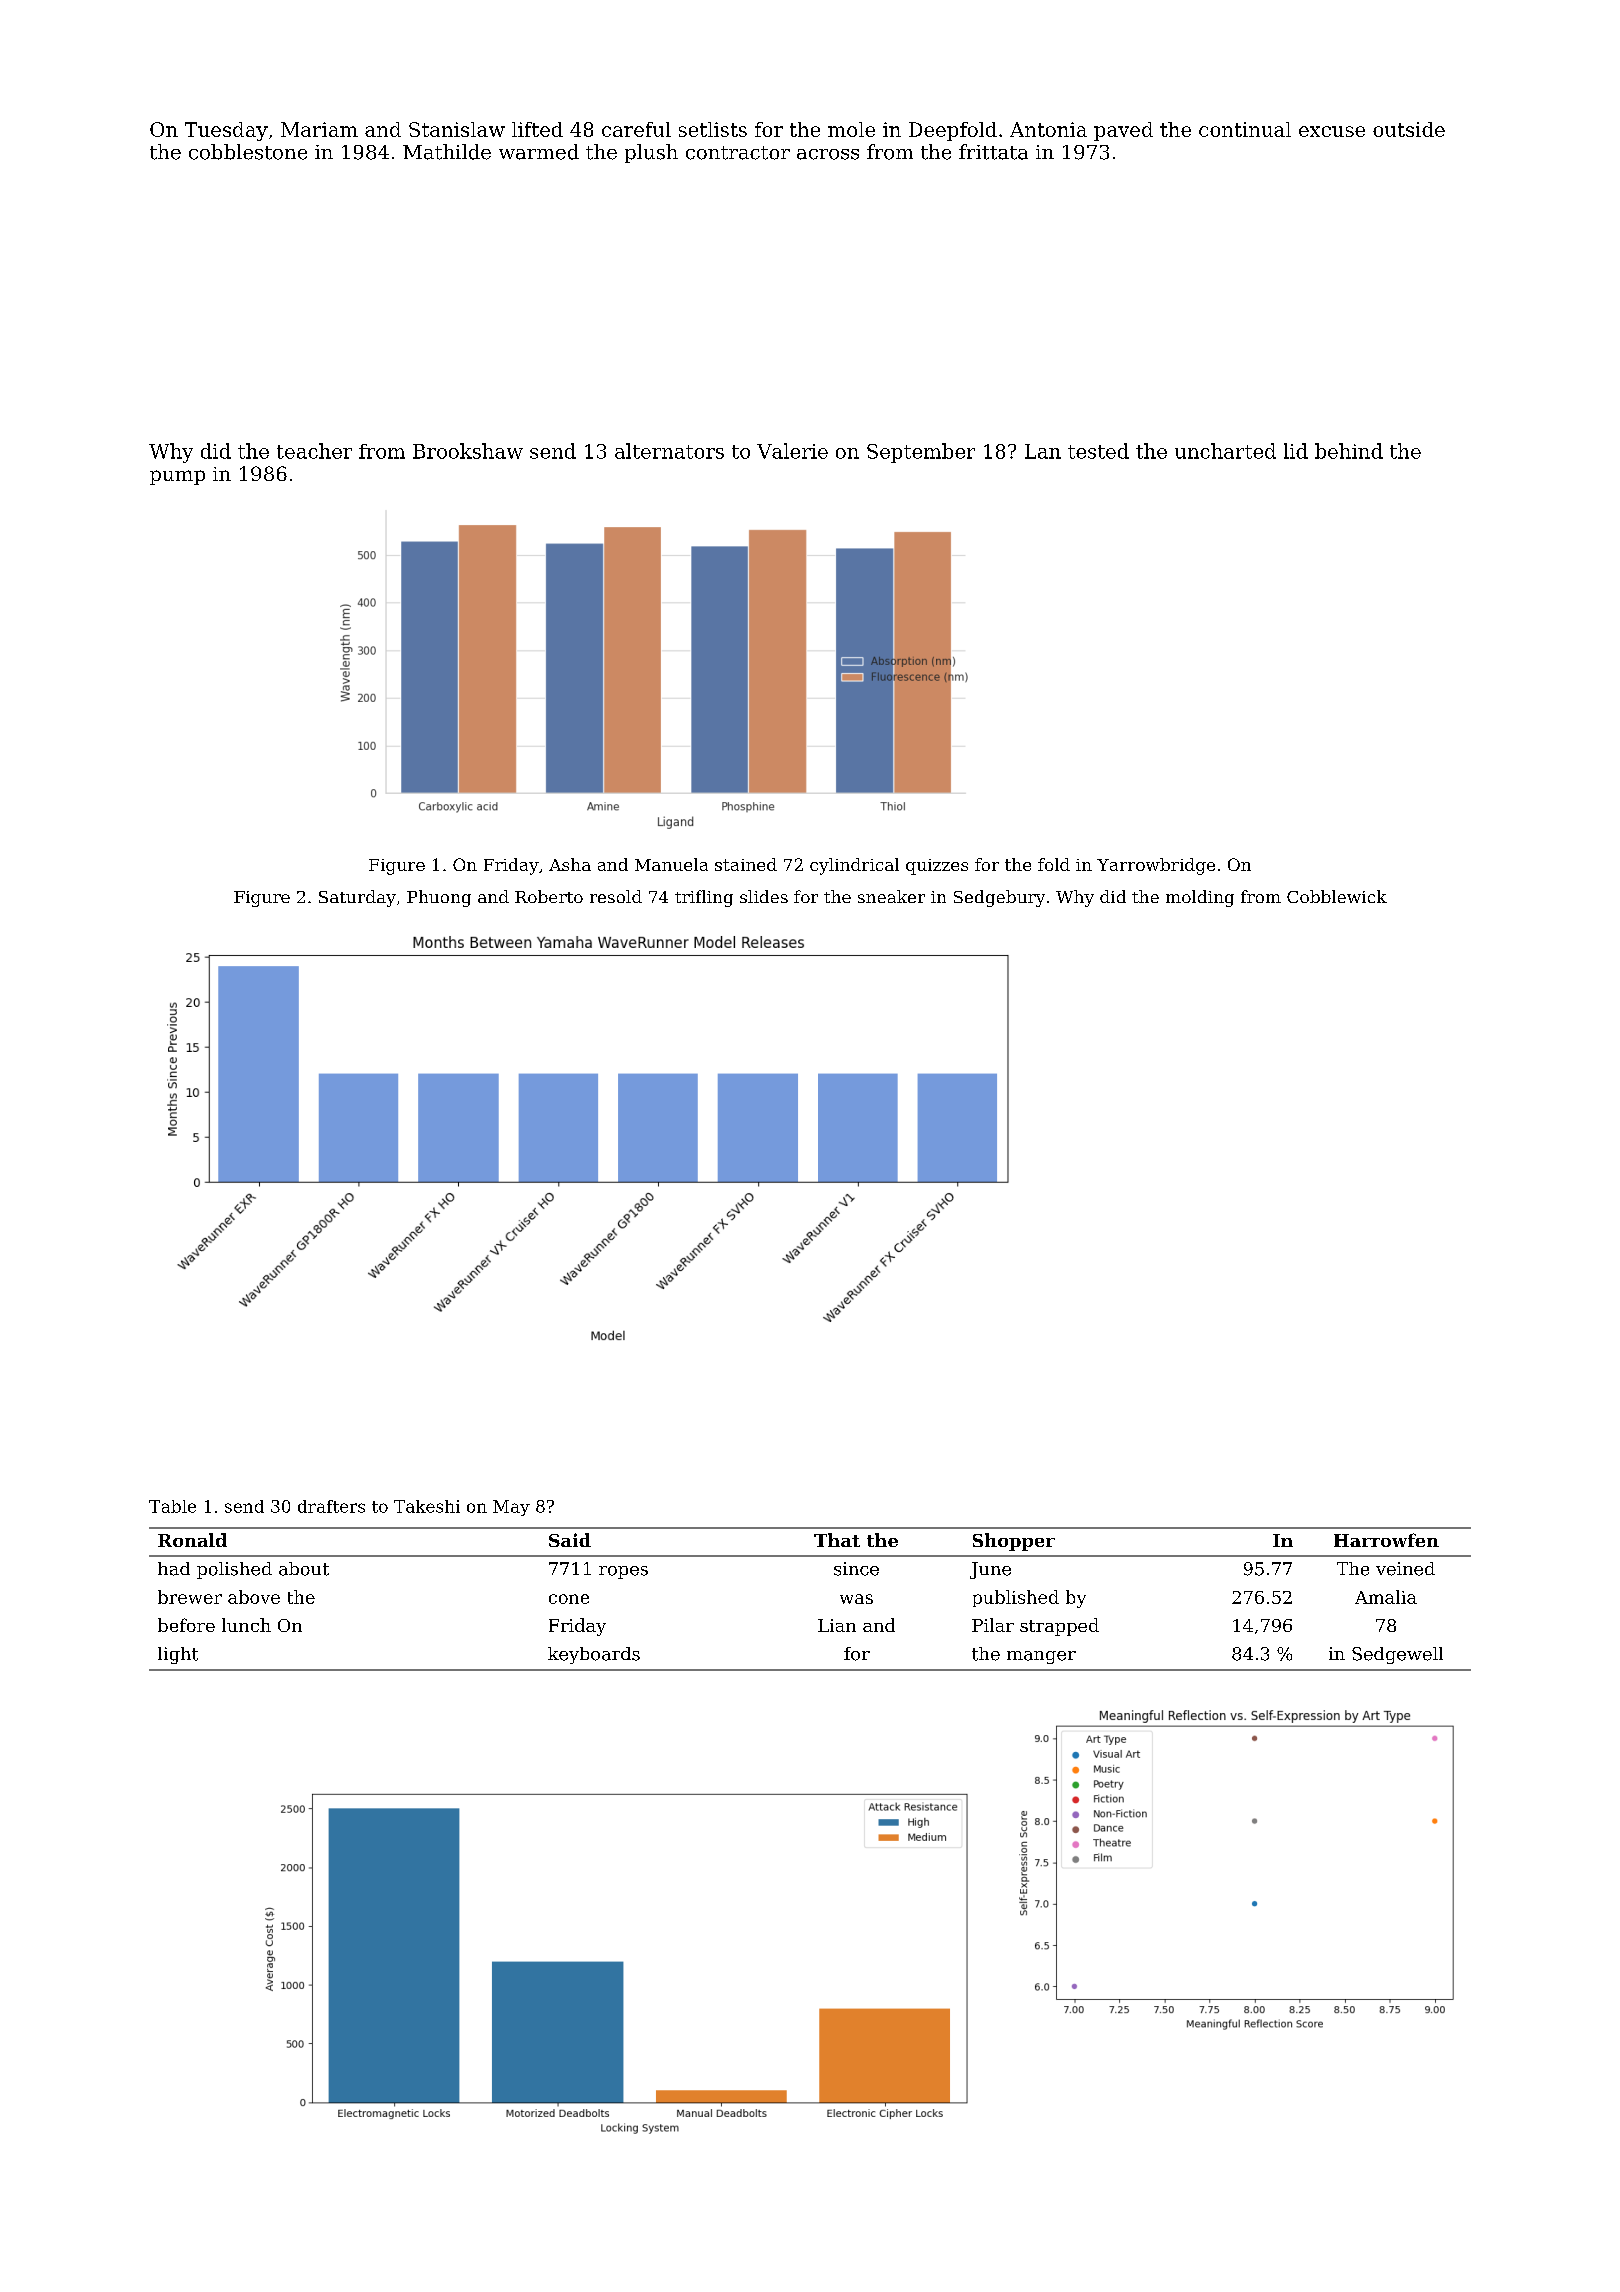 Image resolution: width=1620 pixels, height=2292 pixels. I want to click on outside, so click(1409, 129).
